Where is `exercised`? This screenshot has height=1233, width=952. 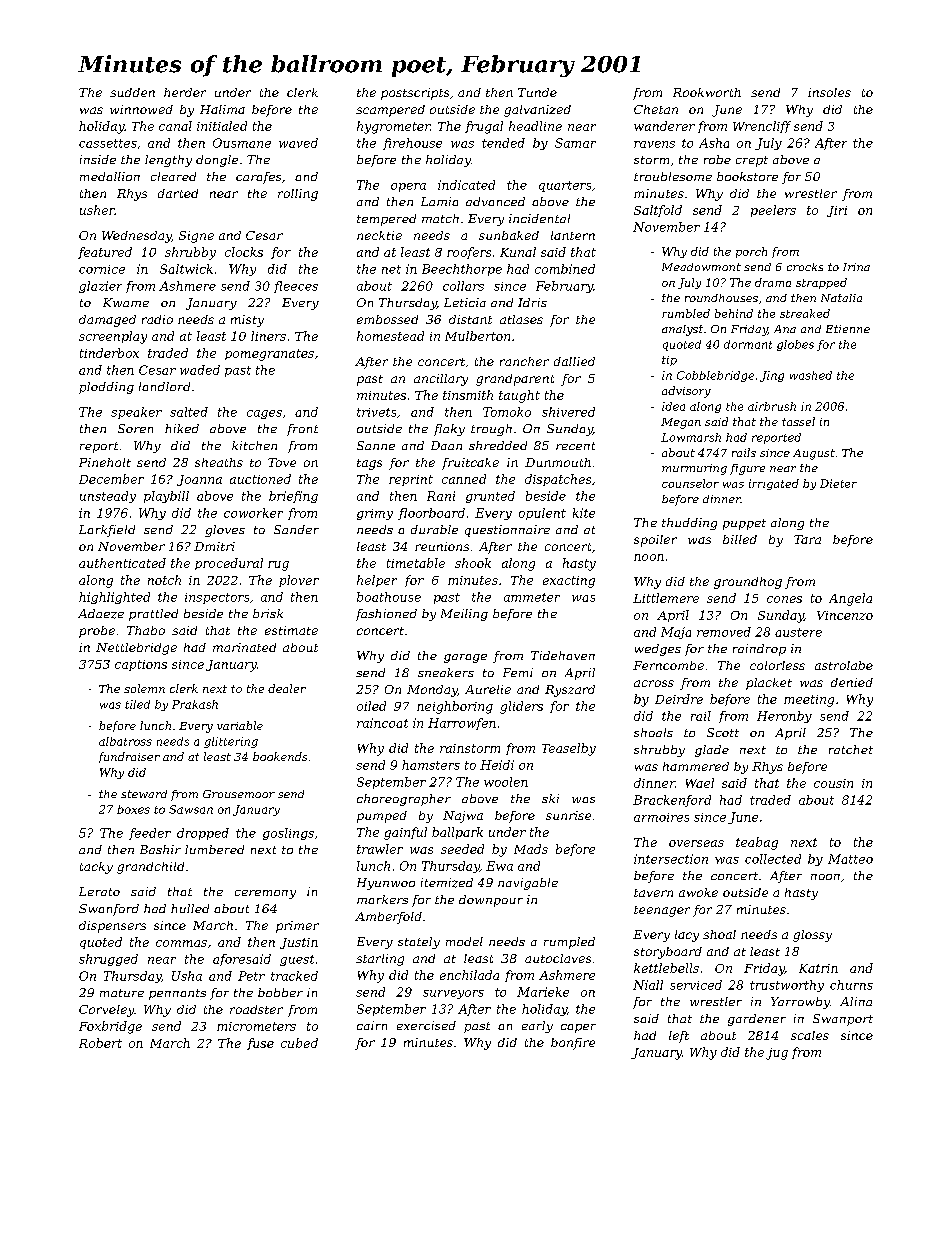
exercised is located at coordinates (426, 1025).
